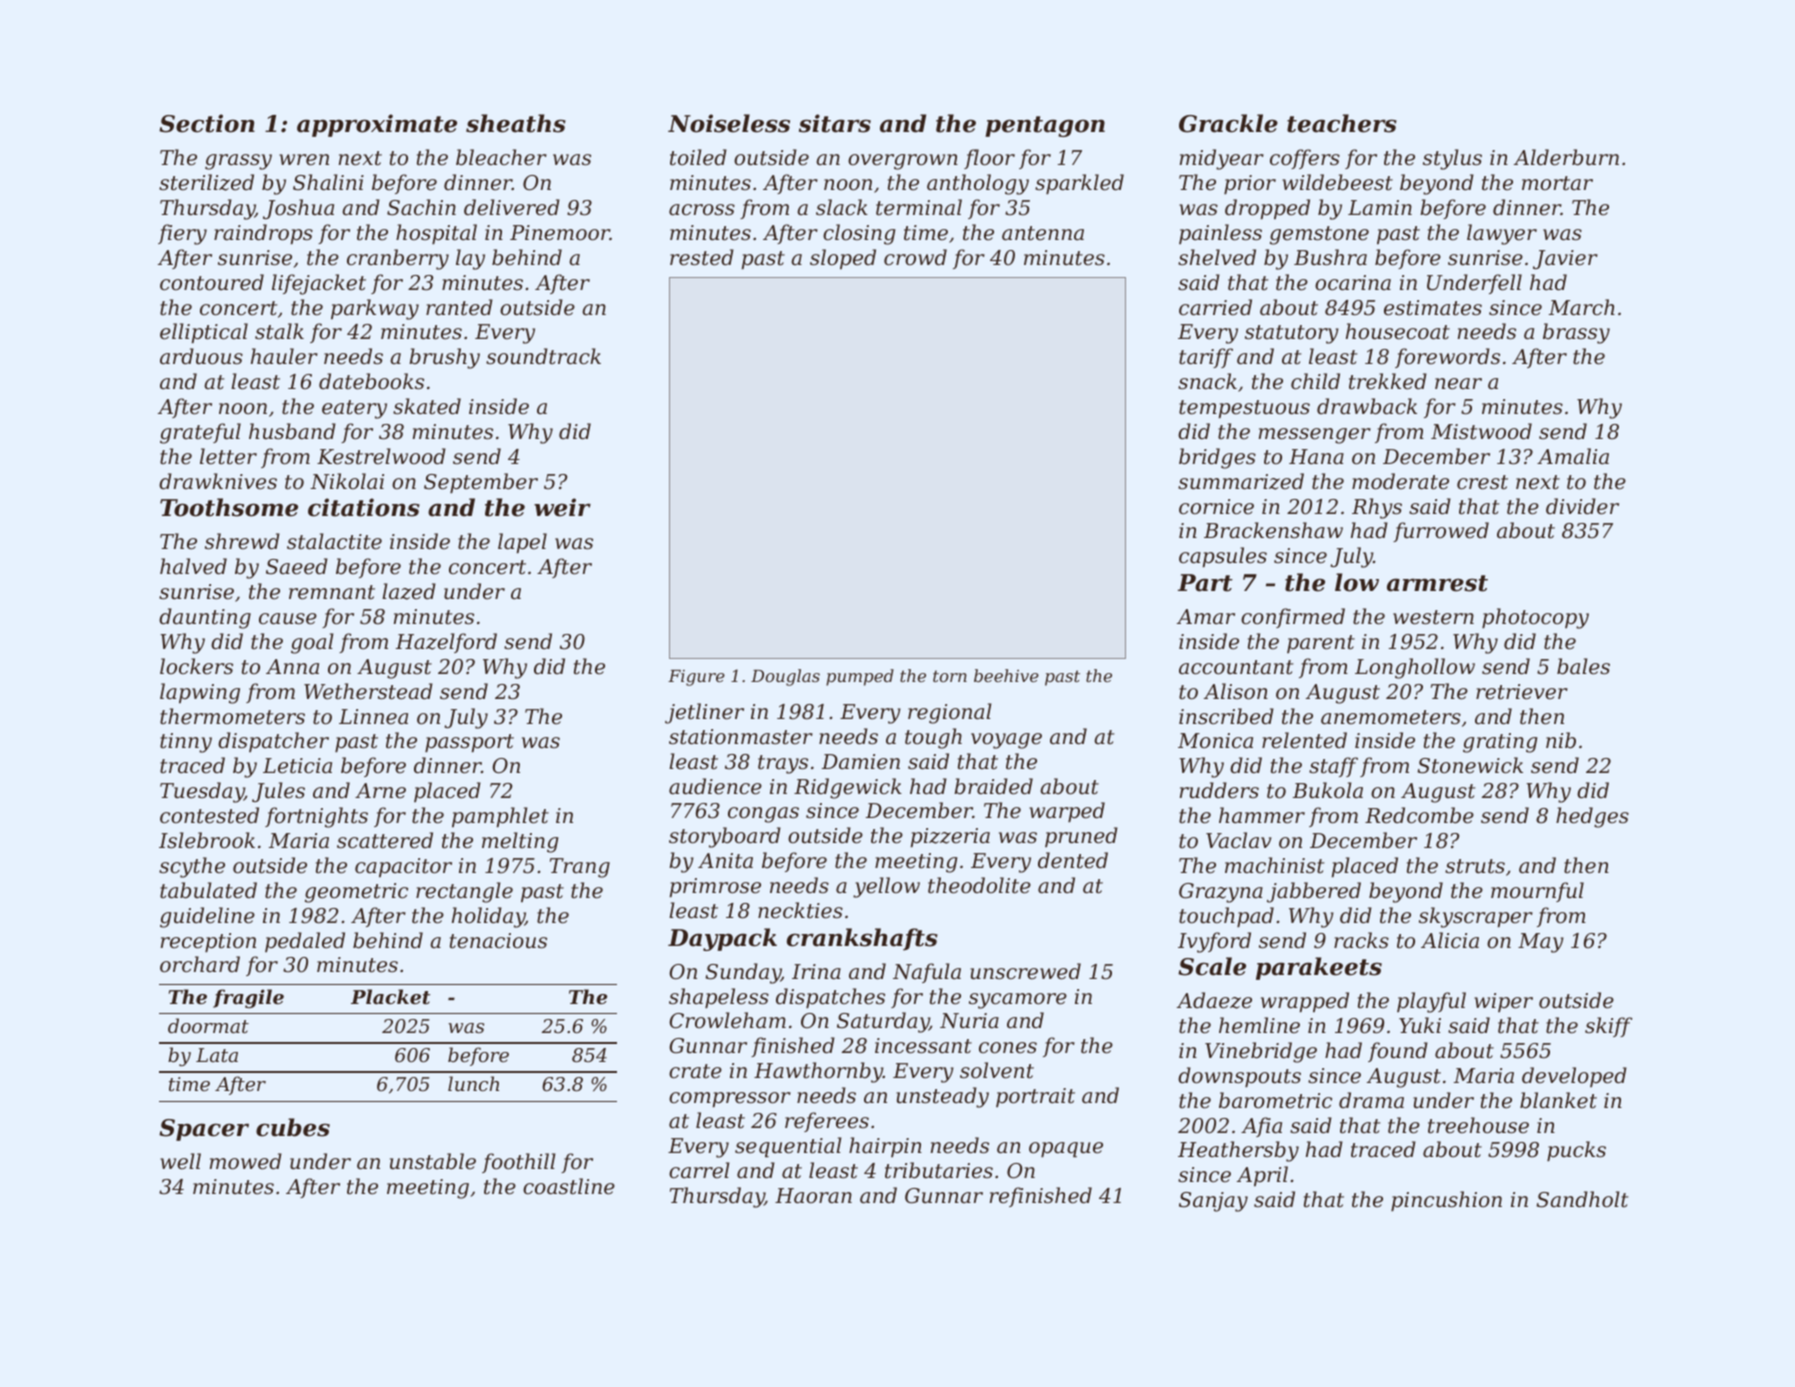 The height and width of the screenshot is (1387, 1795). Describe the element at coordinates (1321, 644) in the screenshot. I see `parent` at that location.
